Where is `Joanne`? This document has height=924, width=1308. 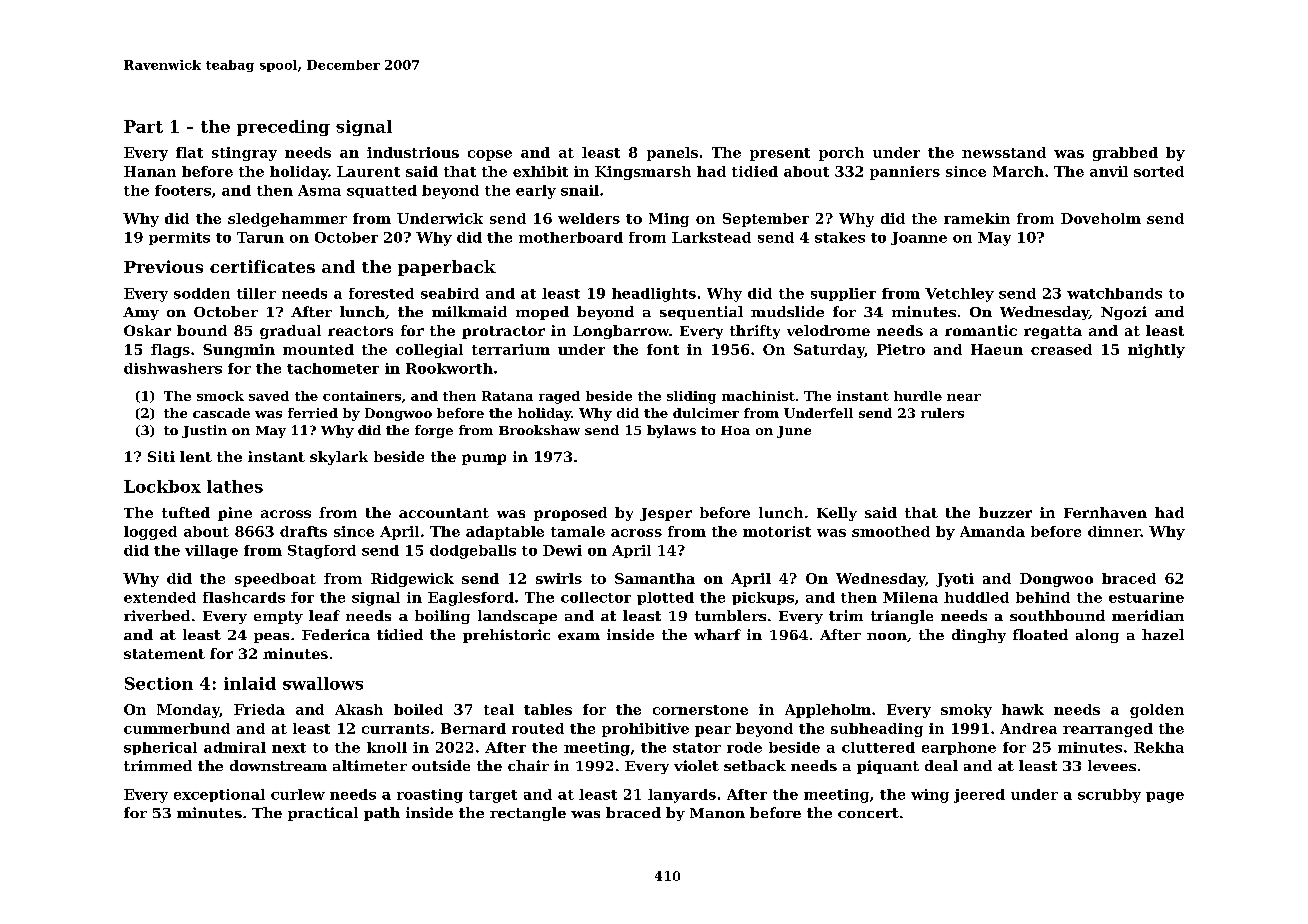 Joanne is located at coordinates (919, 238).
